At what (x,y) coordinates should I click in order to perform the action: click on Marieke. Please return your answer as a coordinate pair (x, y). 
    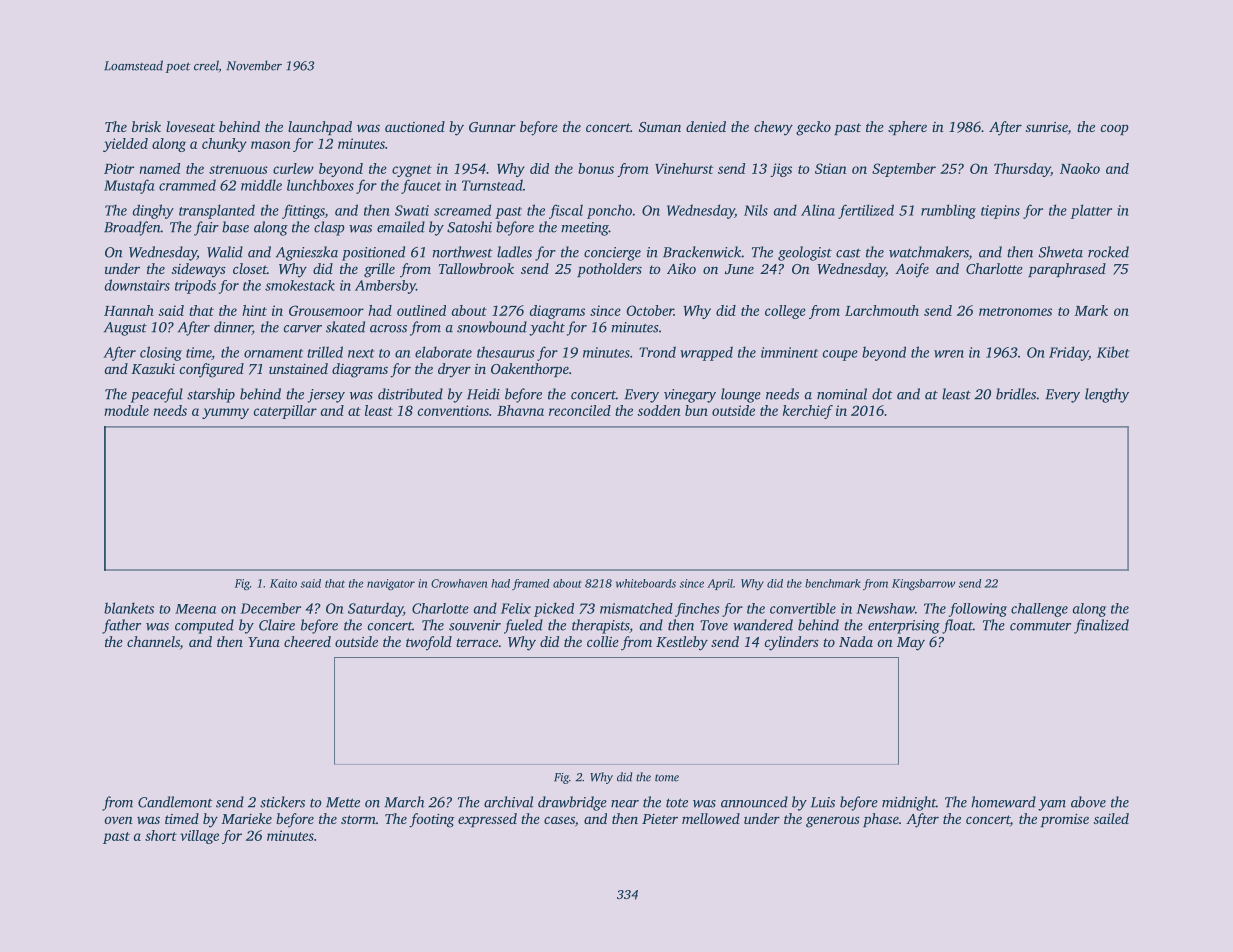
    Looking at the image, I should click on (246, 818).
